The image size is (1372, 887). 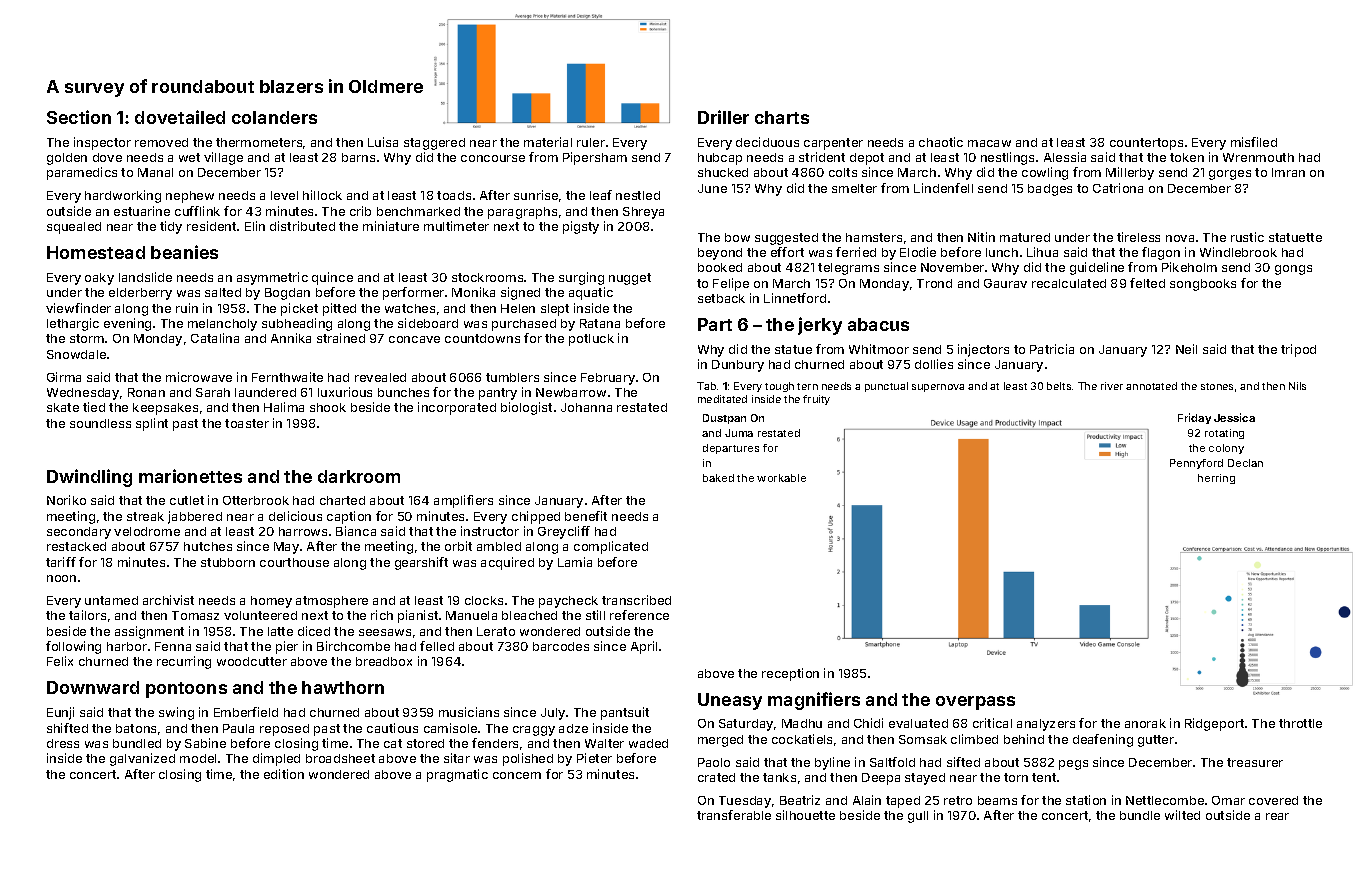 I want to click on gull, so click(x=918, y=817).
